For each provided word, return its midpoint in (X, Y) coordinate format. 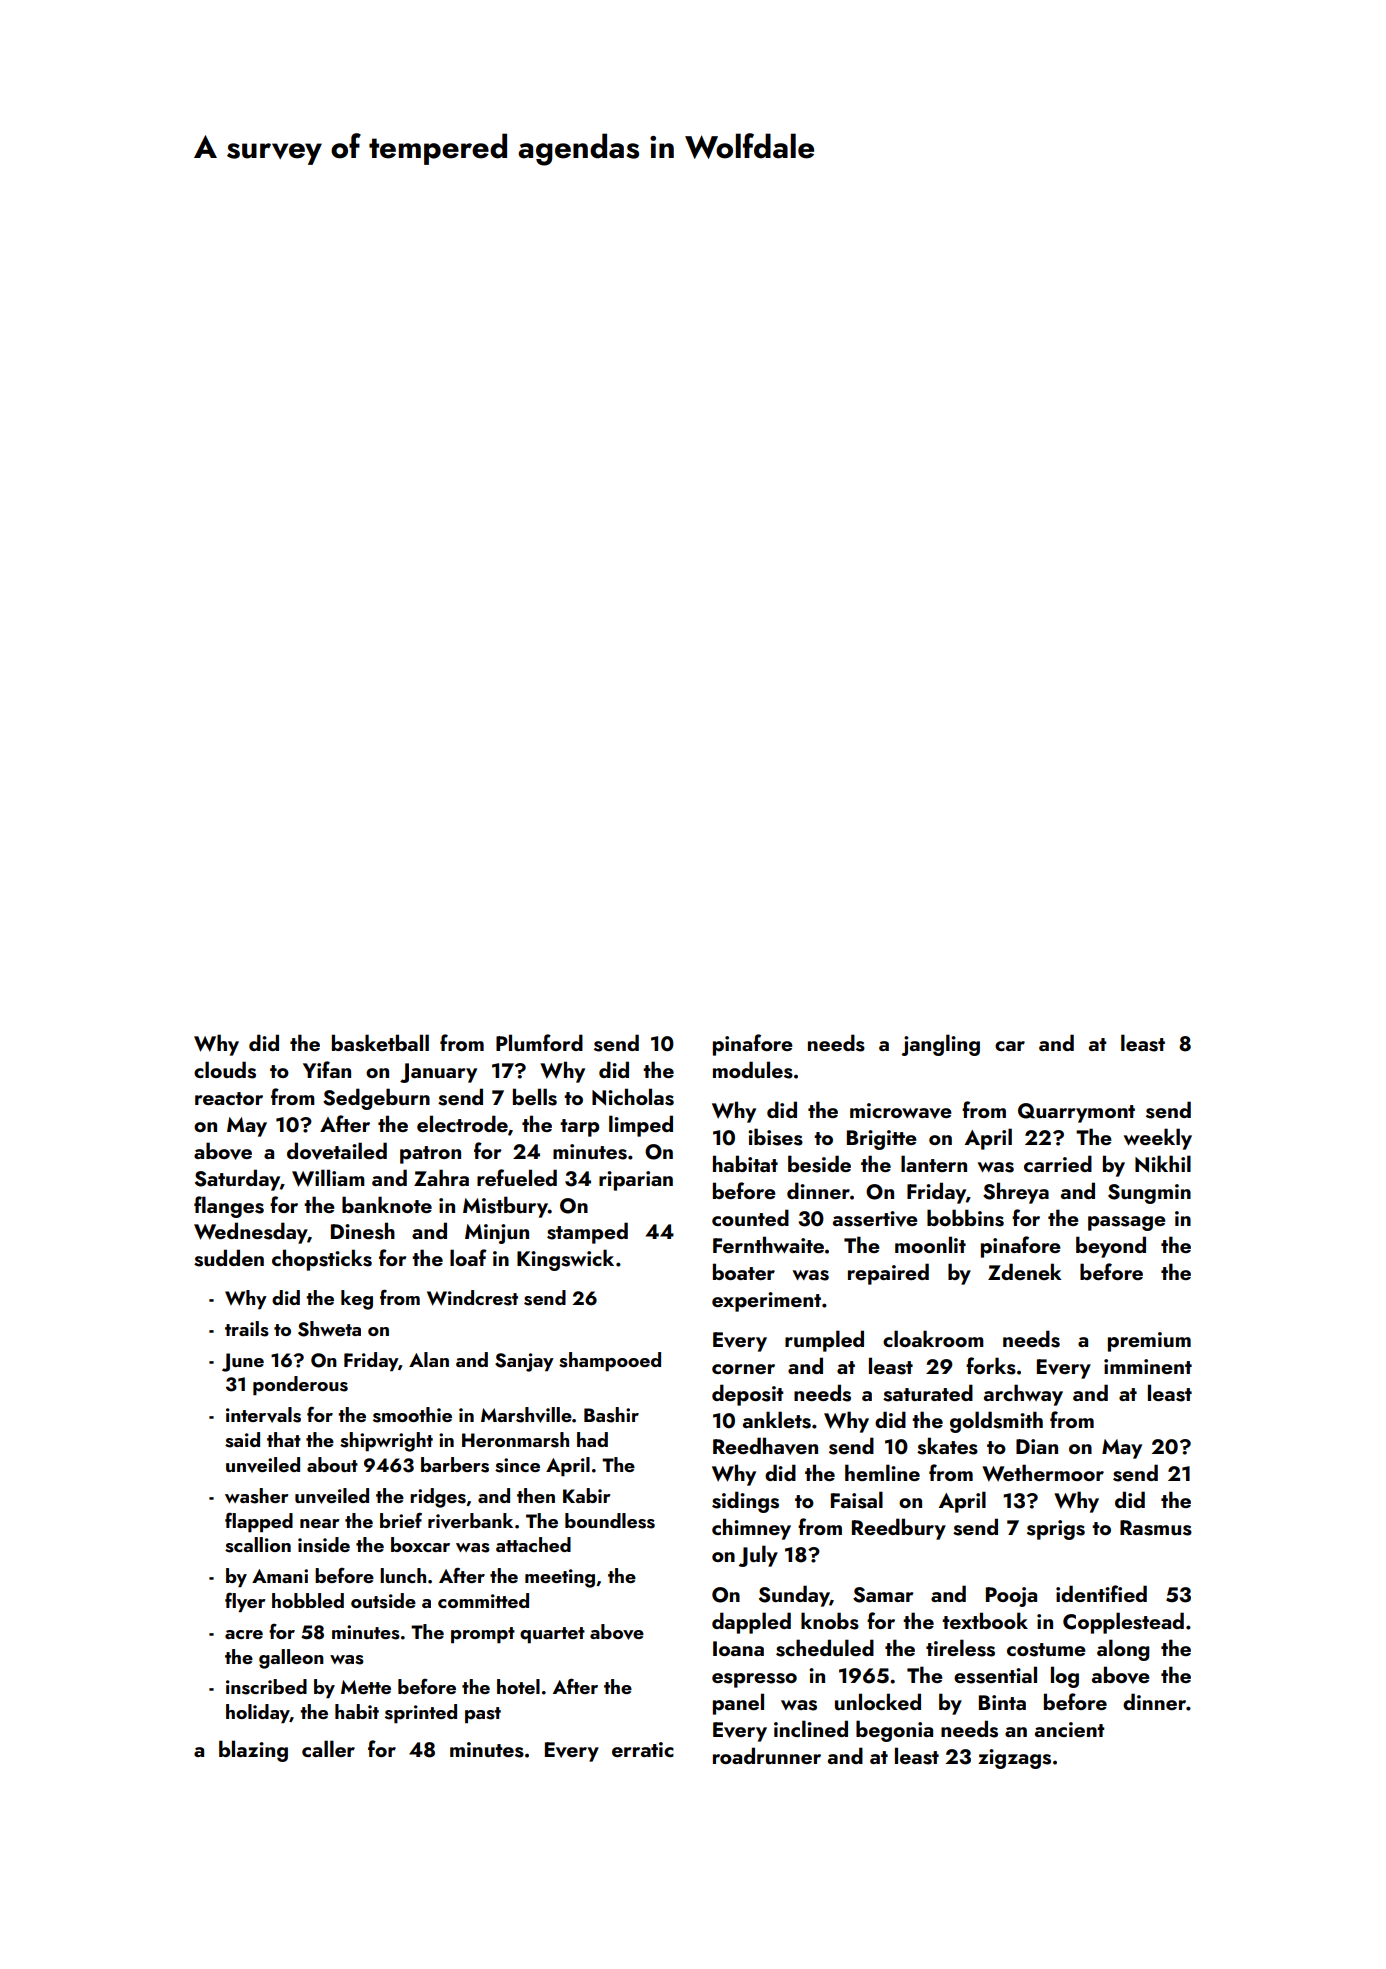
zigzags (1014, 1759)
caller (328, 1748)
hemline (882, 1472)
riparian (636, 1181)
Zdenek (1025, 1271)
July (758, 1556)
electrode (462, 1123)
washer (257, 1496)
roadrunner (767, 1755)
